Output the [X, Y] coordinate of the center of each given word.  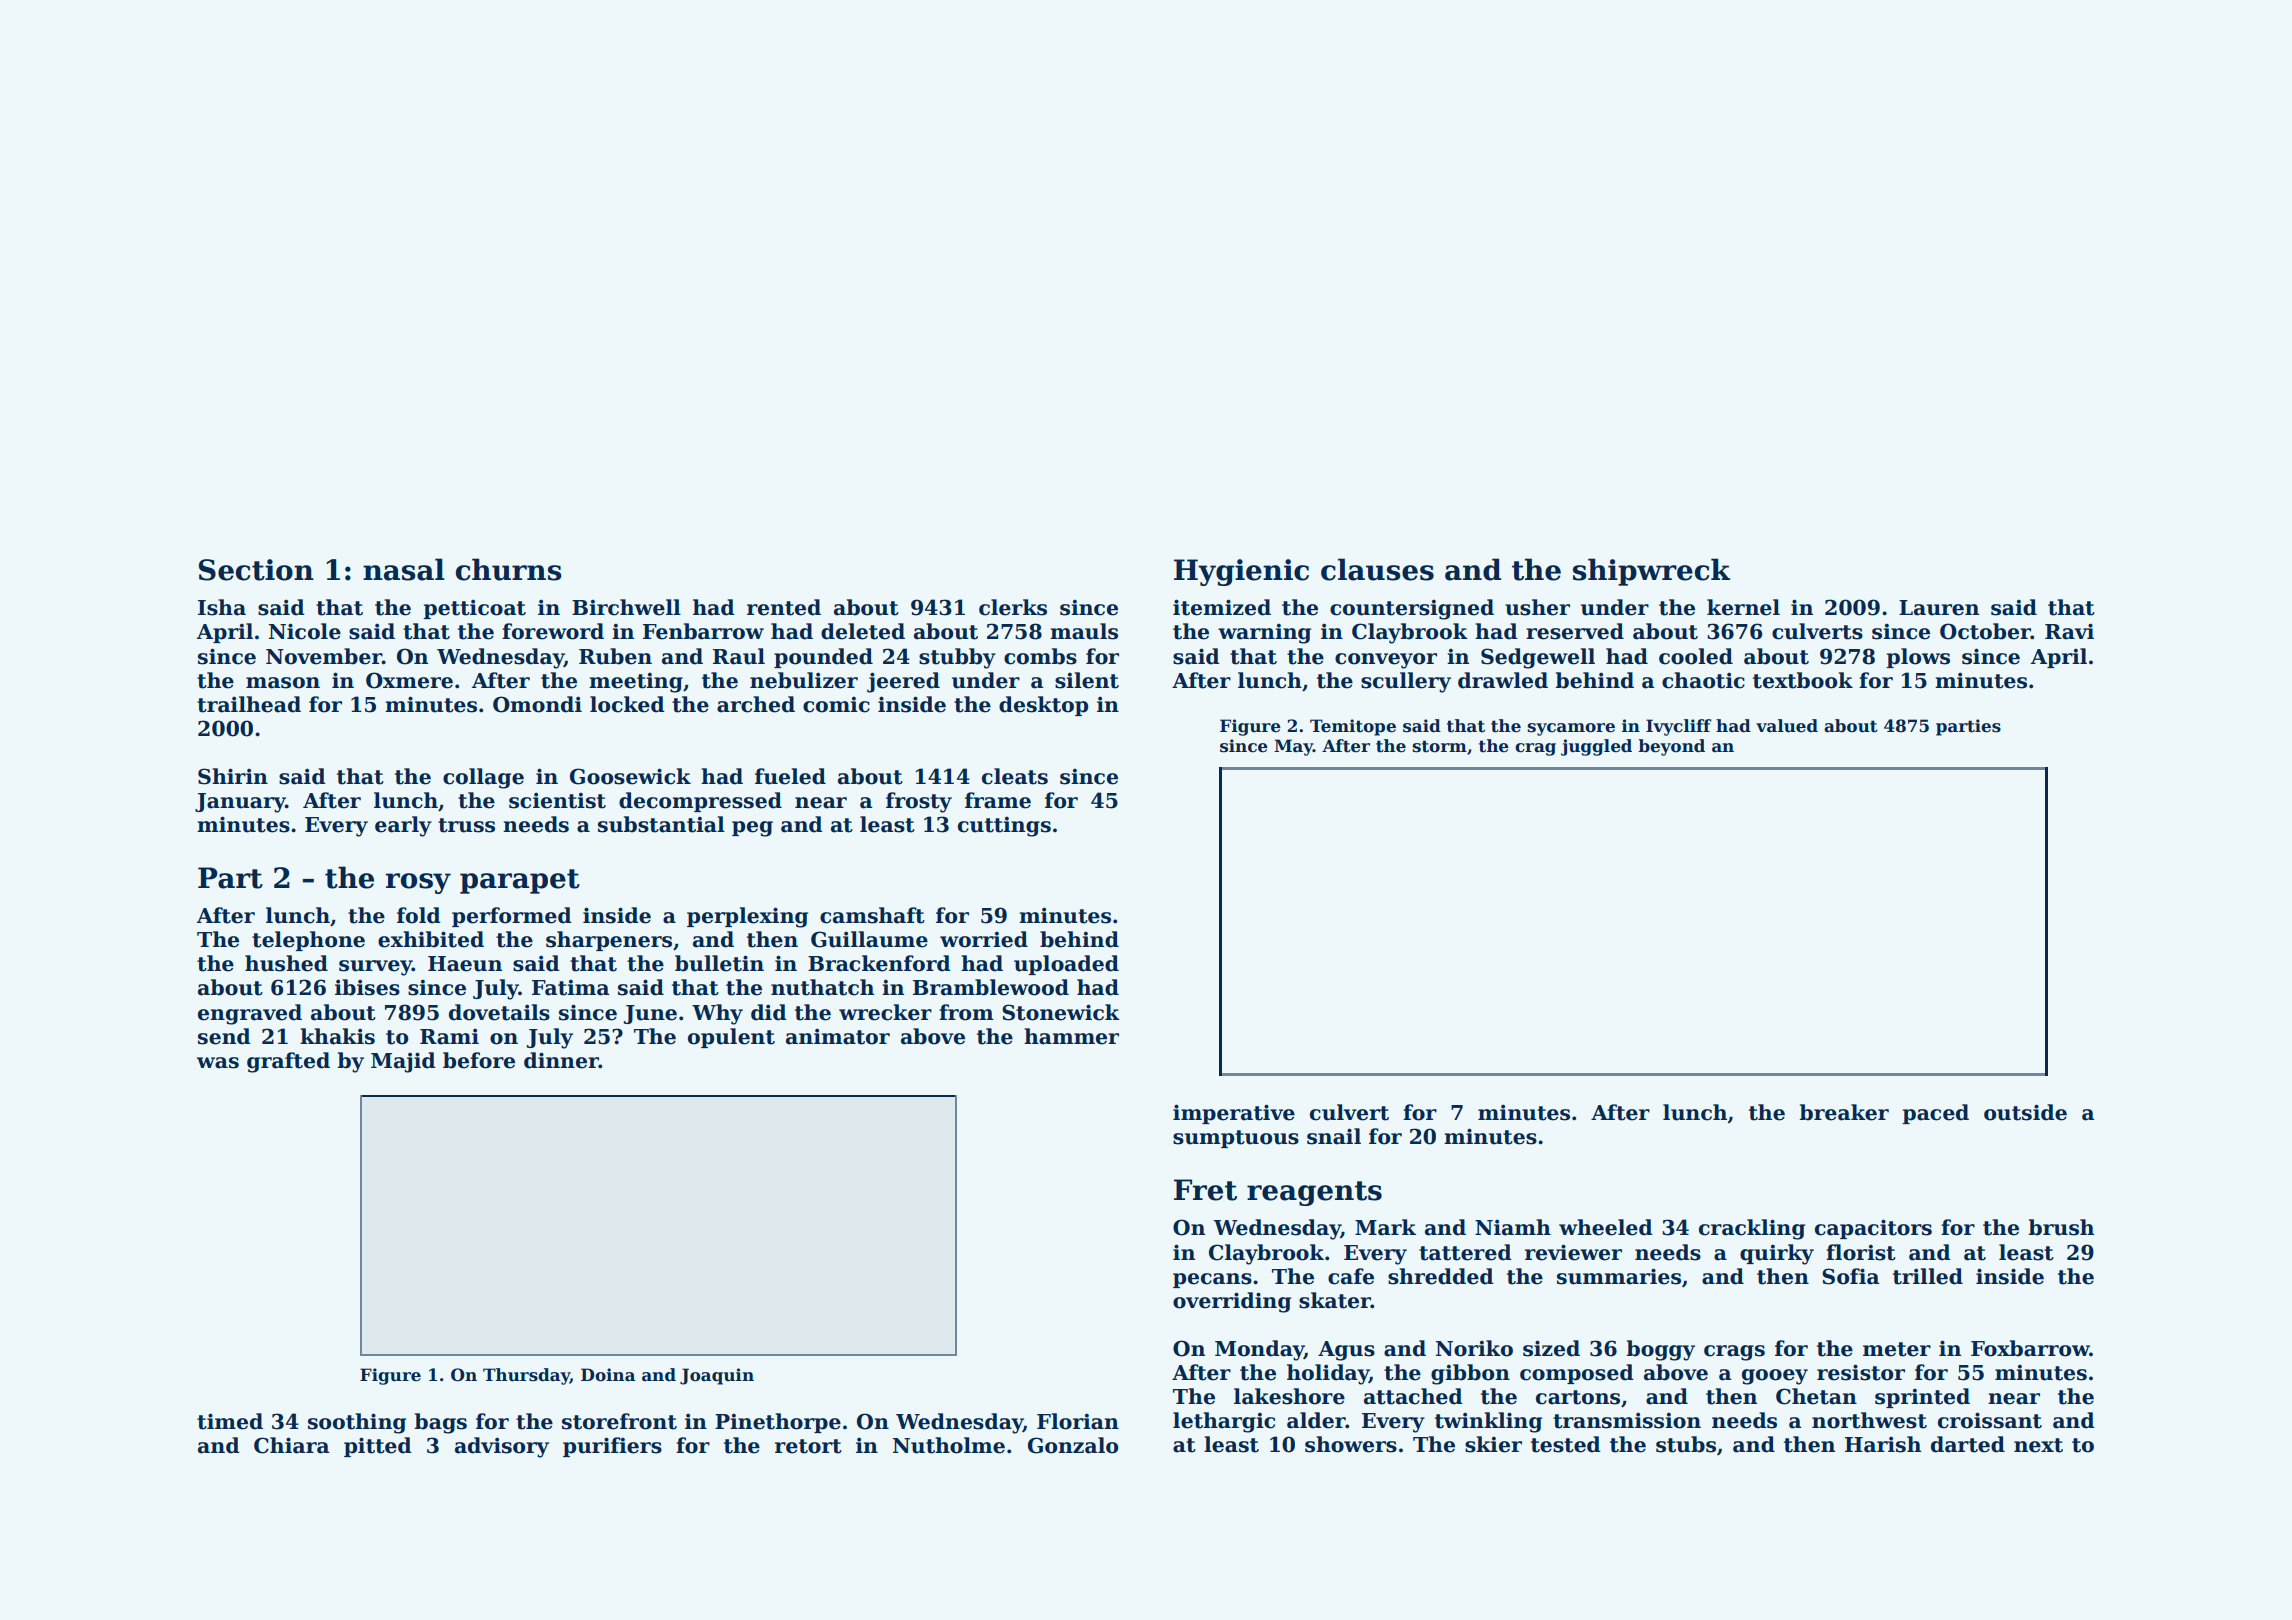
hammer [1071, 1036]
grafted [288, 1062]
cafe [1351, 1276]
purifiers [612, 1447]
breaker [1844, 1112]
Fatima [571, 988]
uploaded [1066, 965]
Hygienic [1241, 572]
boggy [1661, 1350]
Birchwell [626, 607]
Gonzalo [1073, 1445]
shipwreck [1651, 572]
